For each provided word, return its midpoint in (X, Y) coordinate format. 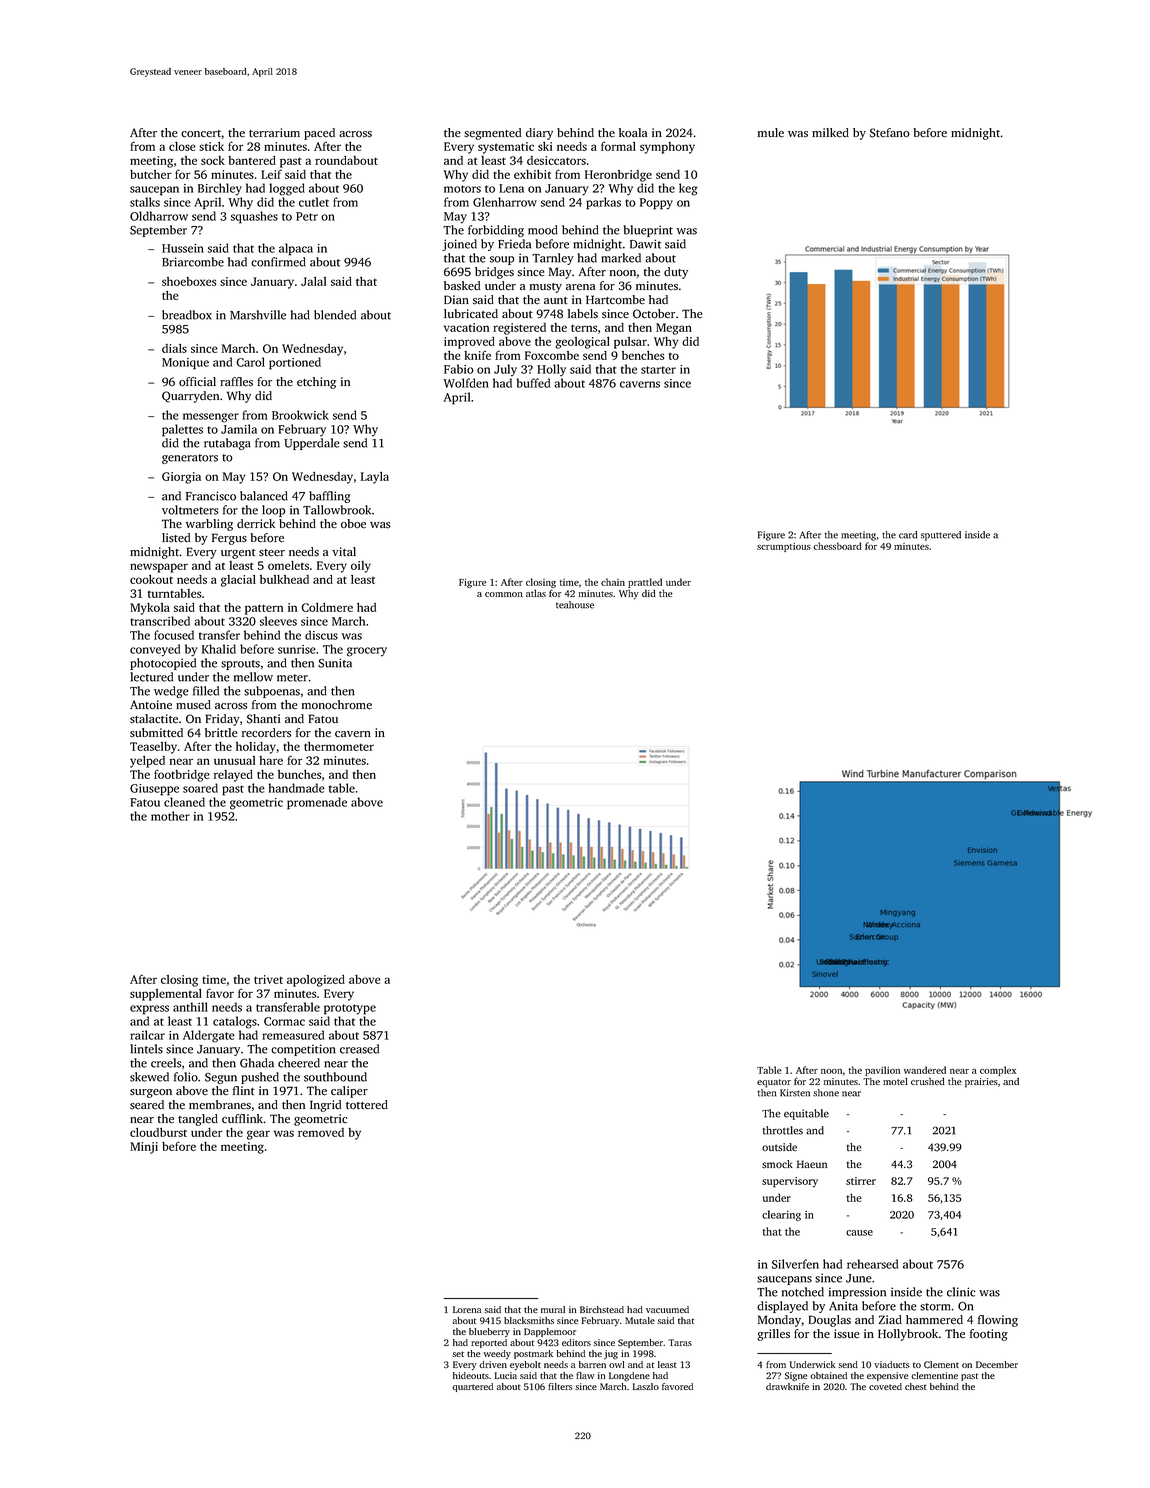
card (908, 535)
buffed (533, 383)
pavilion (882, 1071)
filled (206, 691)
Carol (250, 362)
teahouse (575, 605)
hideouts (471, 1375)
